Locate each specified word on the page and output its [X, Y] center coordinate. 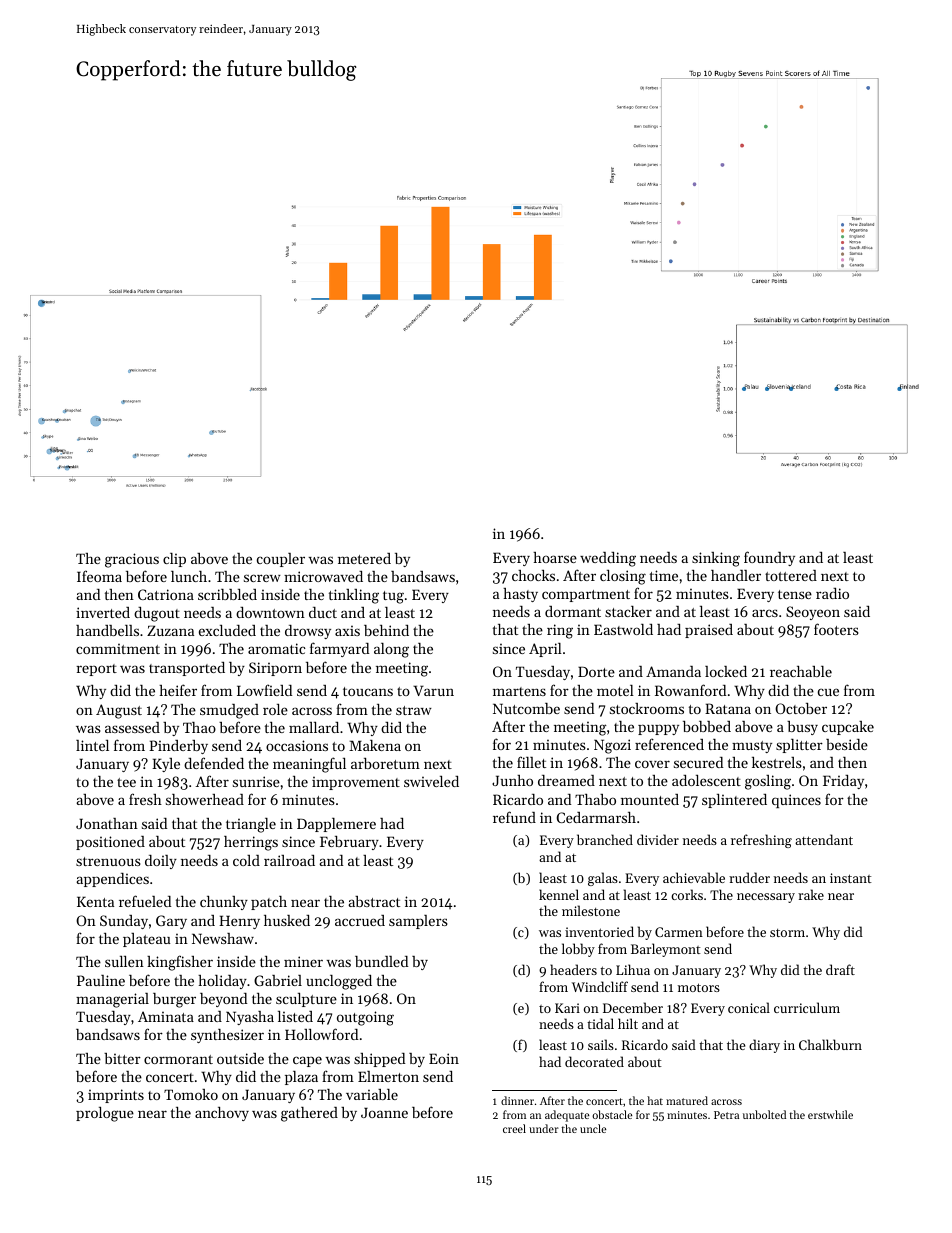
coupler [281, 560]
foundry [769, 558]
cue [828, 692]
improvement [356, 783]
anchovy [222, 1114]
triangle [251, 825]
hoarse [555, 557]
